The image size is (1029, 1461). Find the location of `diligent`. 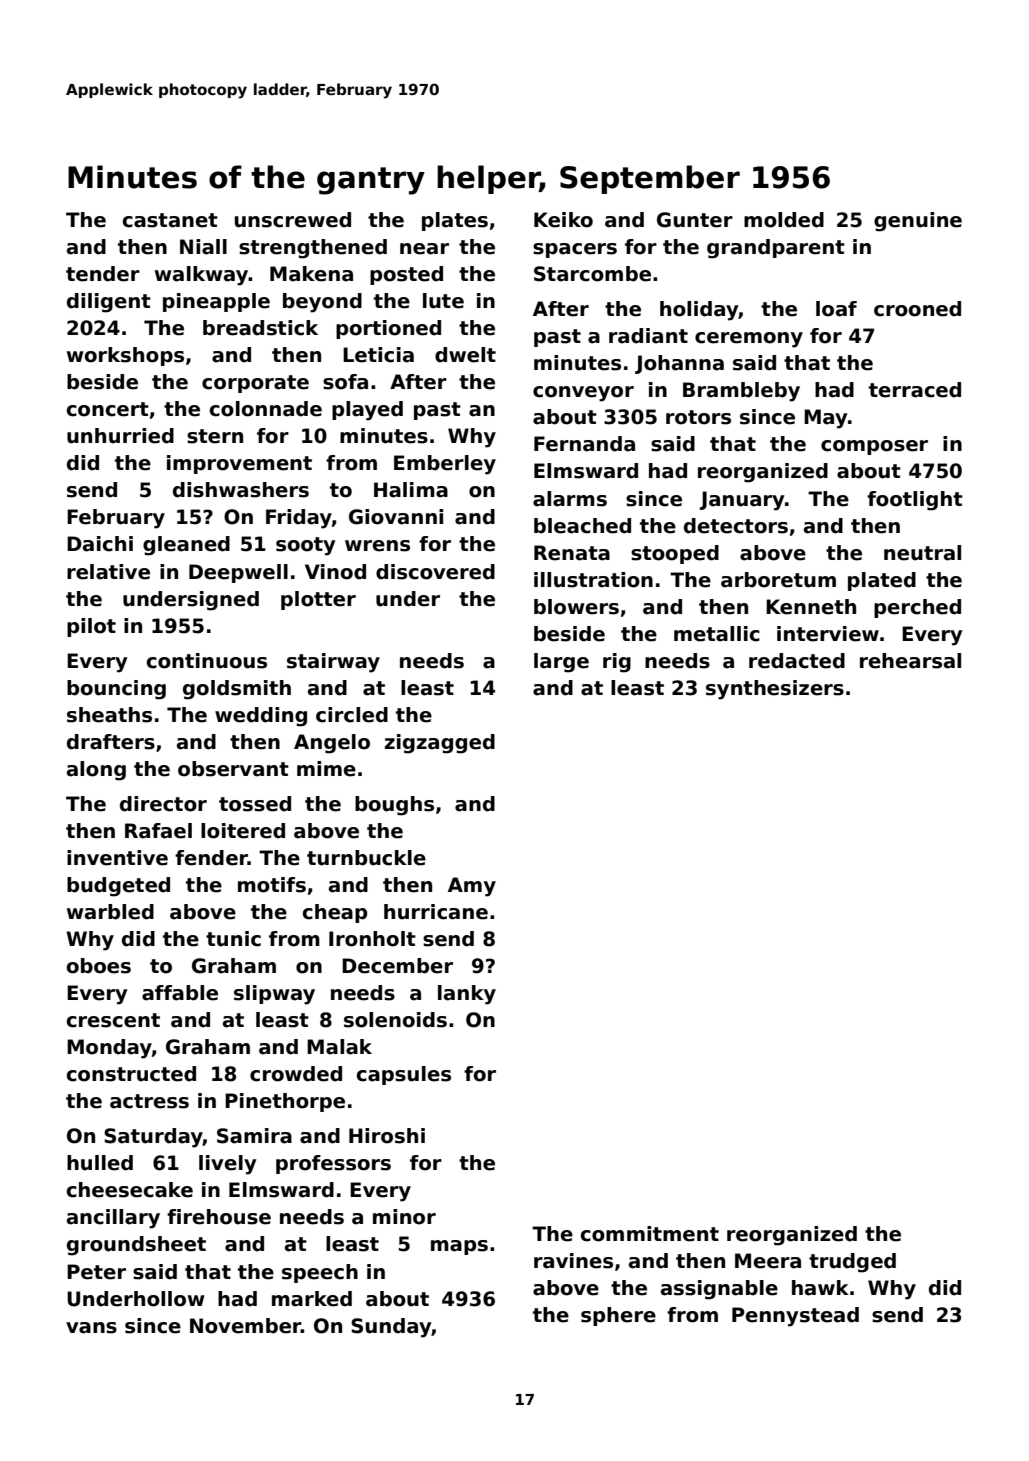

diligent is located at coordinates (109, 303).
